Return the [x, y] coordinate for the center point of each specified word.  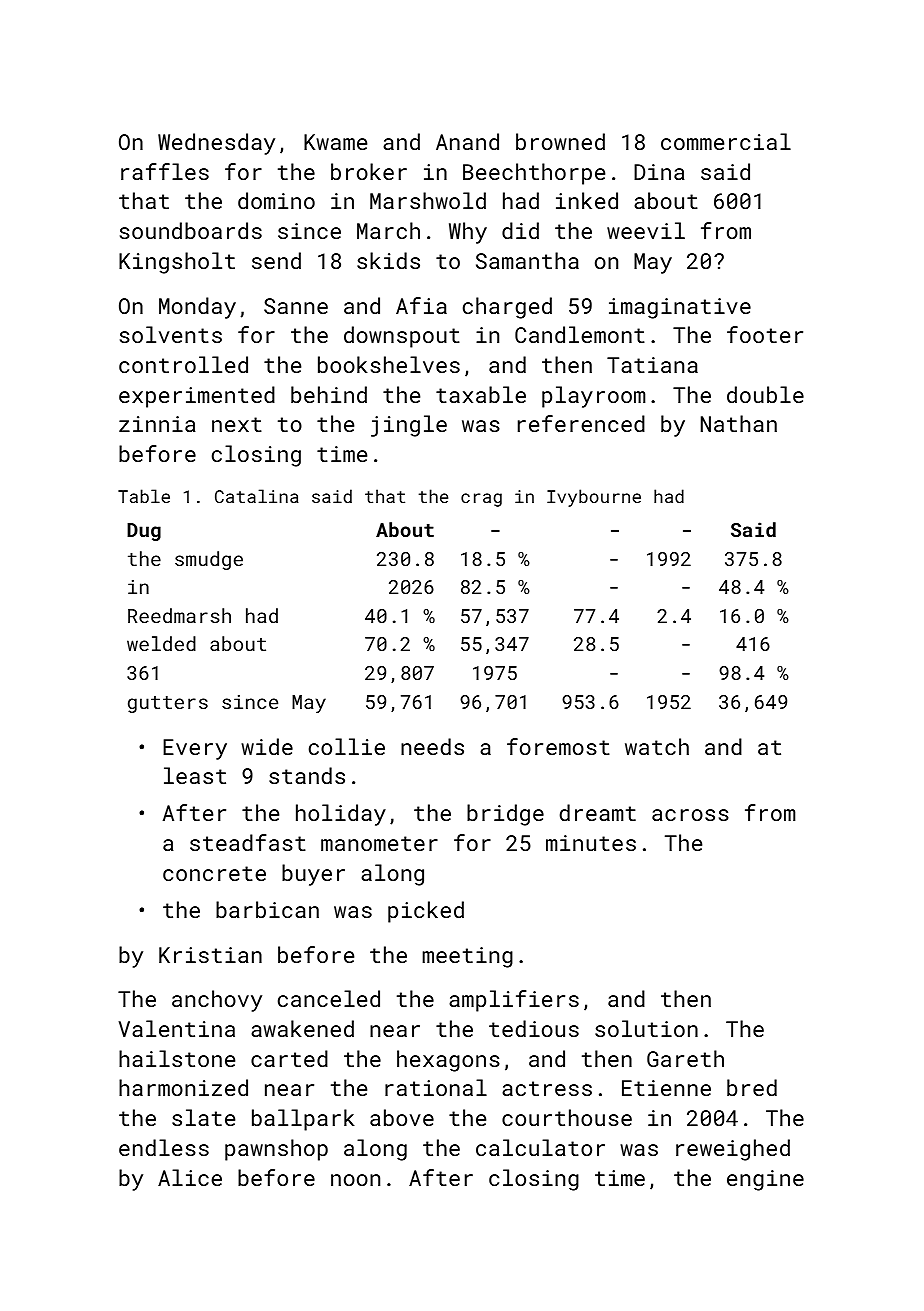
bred [752, 1087]
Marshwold [428, 200]
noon [355, 1180]
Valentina [176, 1028]
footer [765, 334]
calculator [540, 1147]
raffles [165, 171]
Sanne [296, 306]
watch [657, 746]
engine [765, 1180]
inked [587, 200]
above [402, 1117]
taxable [481, 394]
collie [347, 746]
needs [432, 746]
